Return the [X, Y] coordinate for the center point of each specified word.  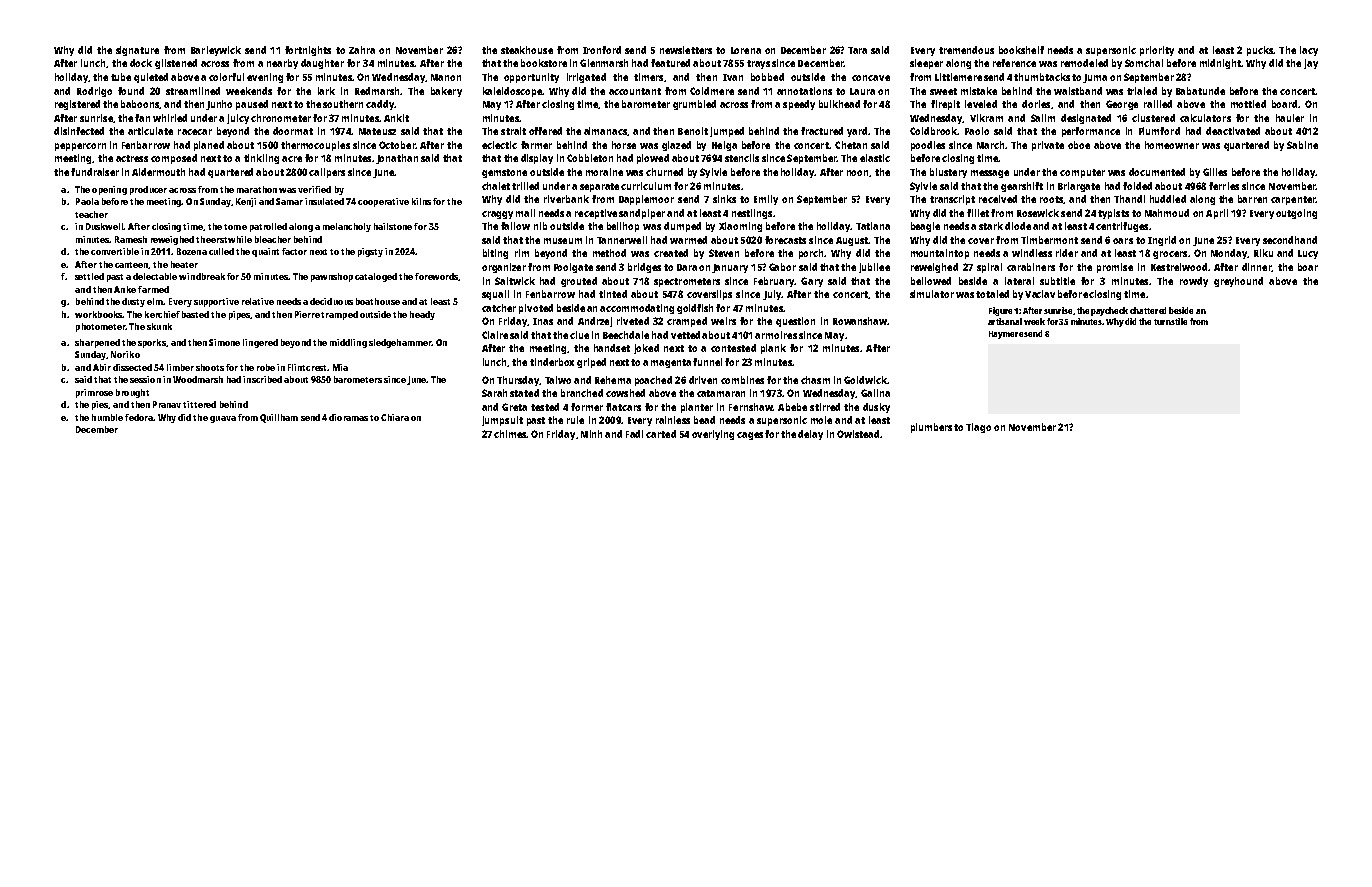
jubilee [874, 268]
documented [1157, 172]
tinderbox [552, 362]
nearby [282, 64]
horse [624, 145]
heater [184, 264]
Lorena [746, 50]
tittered [199, 404]
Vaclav [1040, 294]
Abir [102, 367]
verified [314, 189]
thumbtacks [1042, 77]
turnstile [1170, 321]
